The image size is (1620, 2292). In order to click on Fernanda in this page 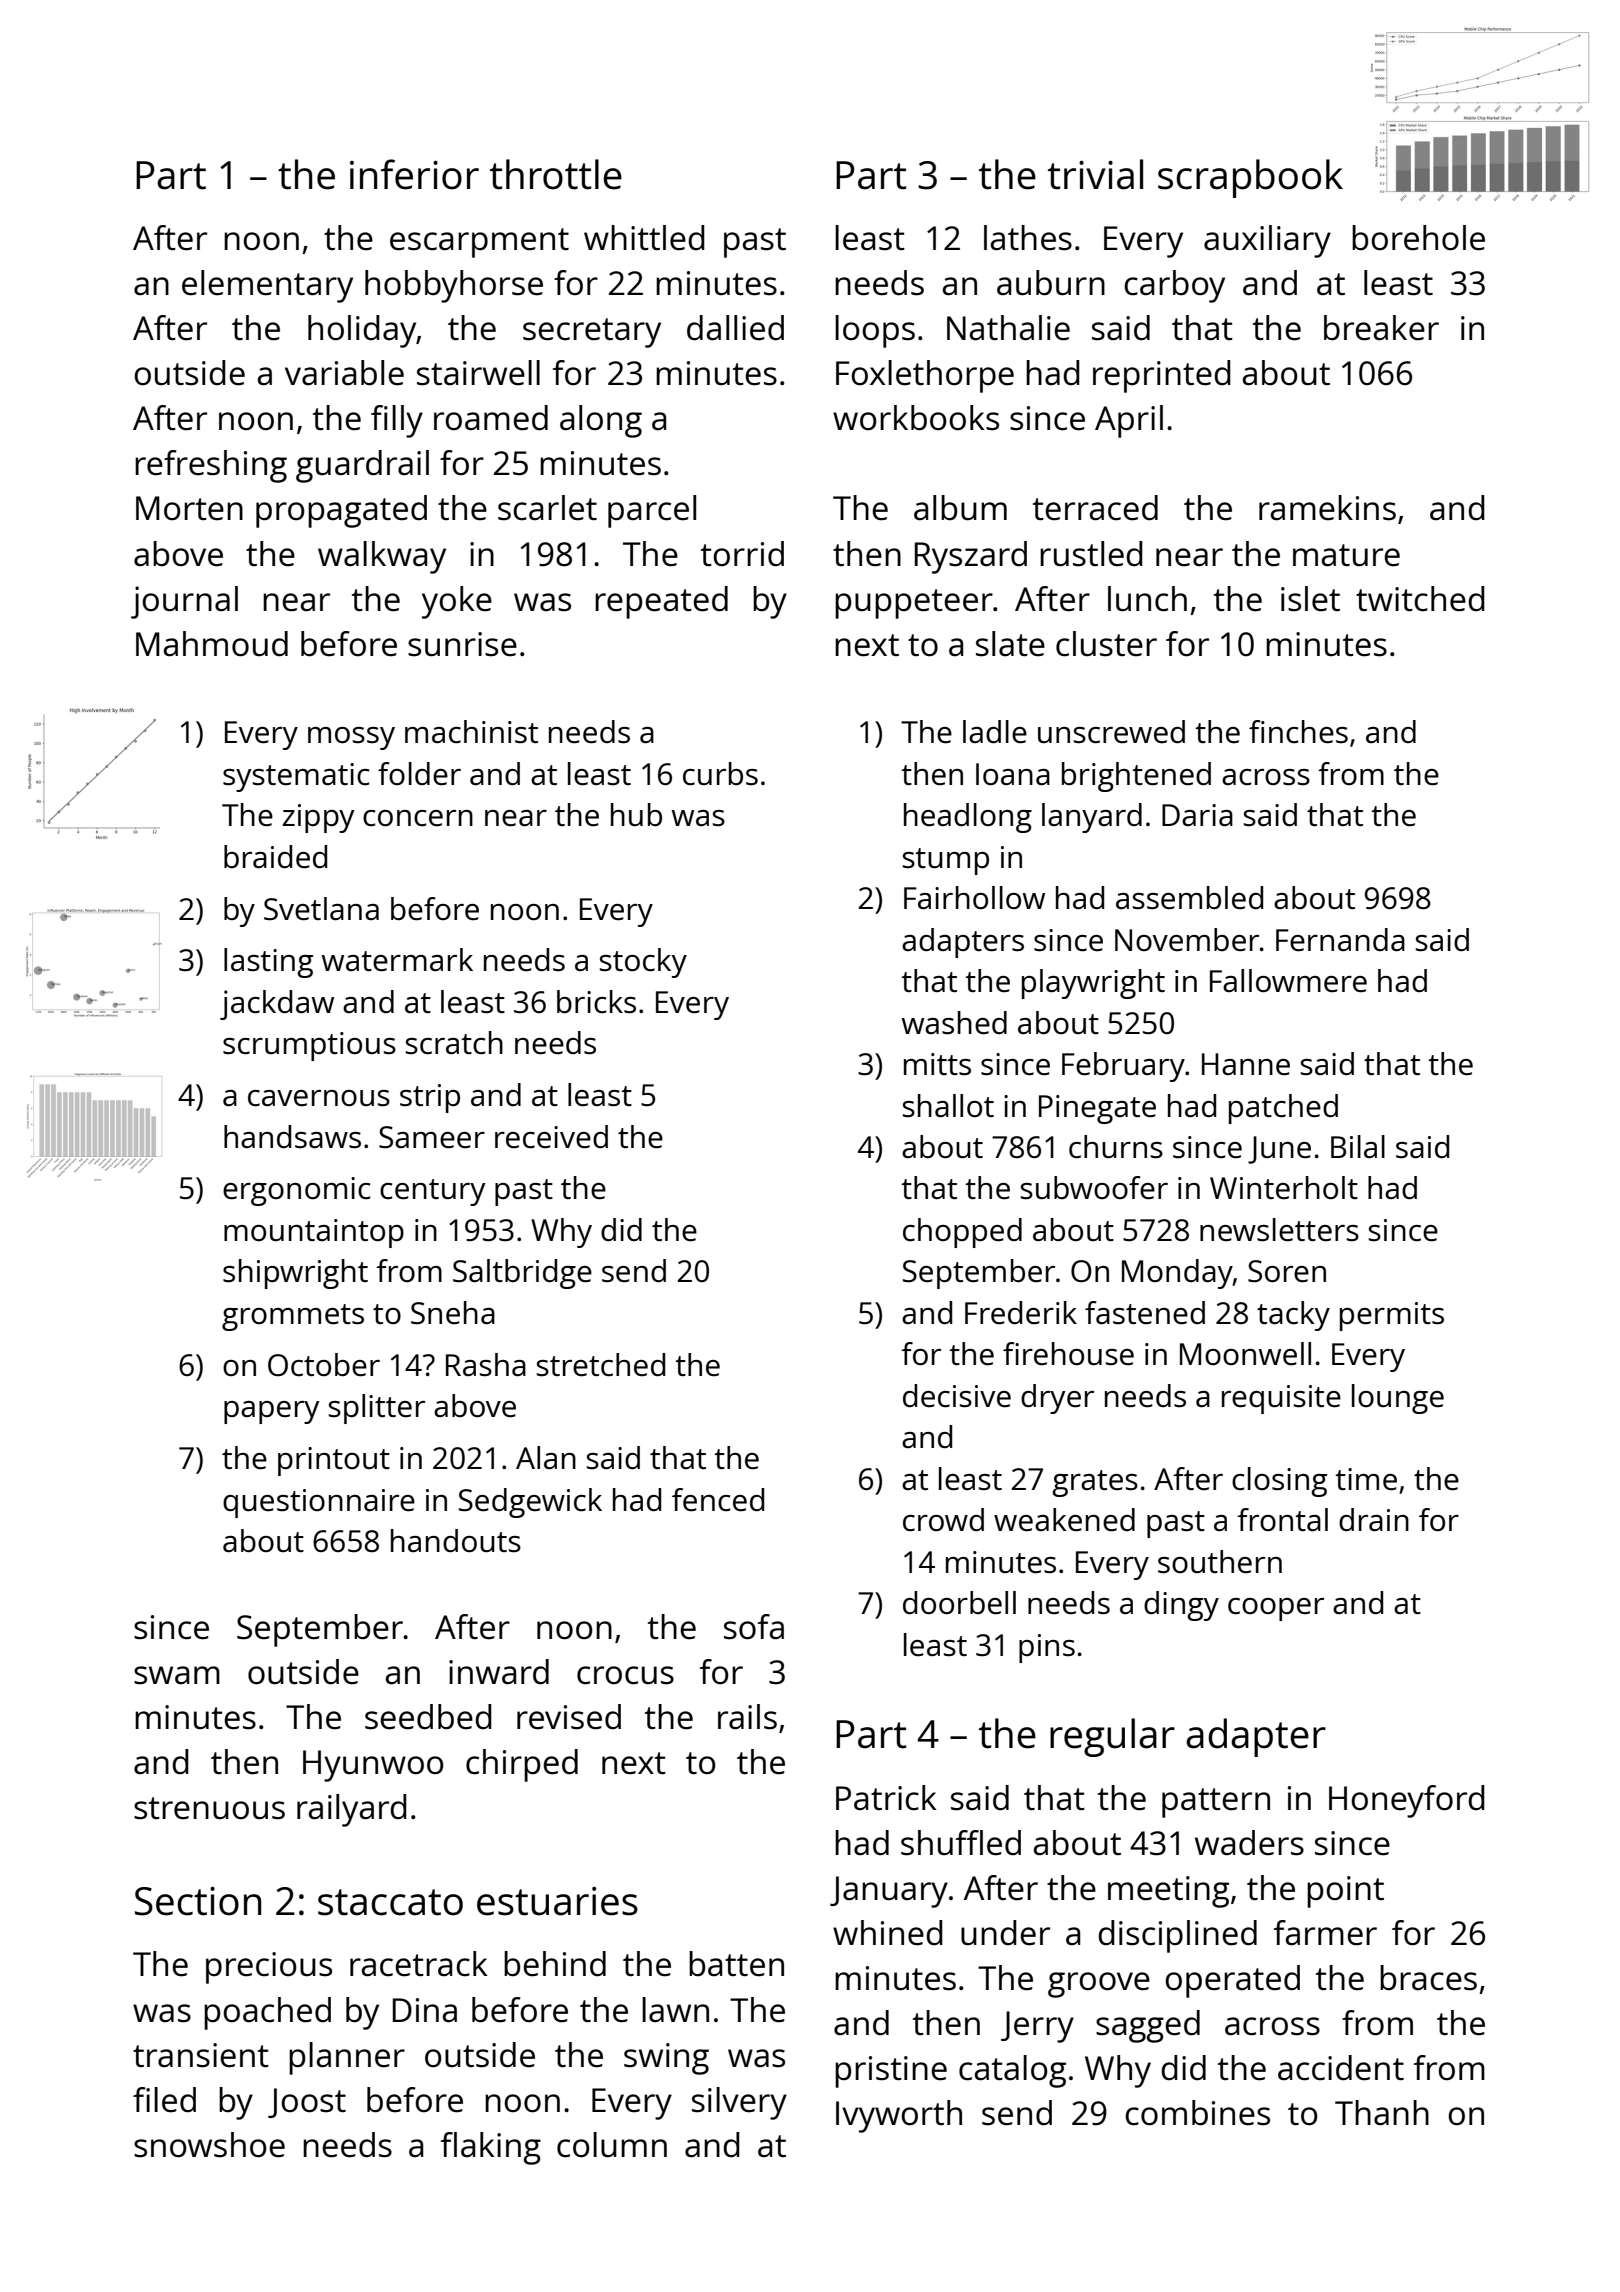, I will do `click(1340, 940)`.
